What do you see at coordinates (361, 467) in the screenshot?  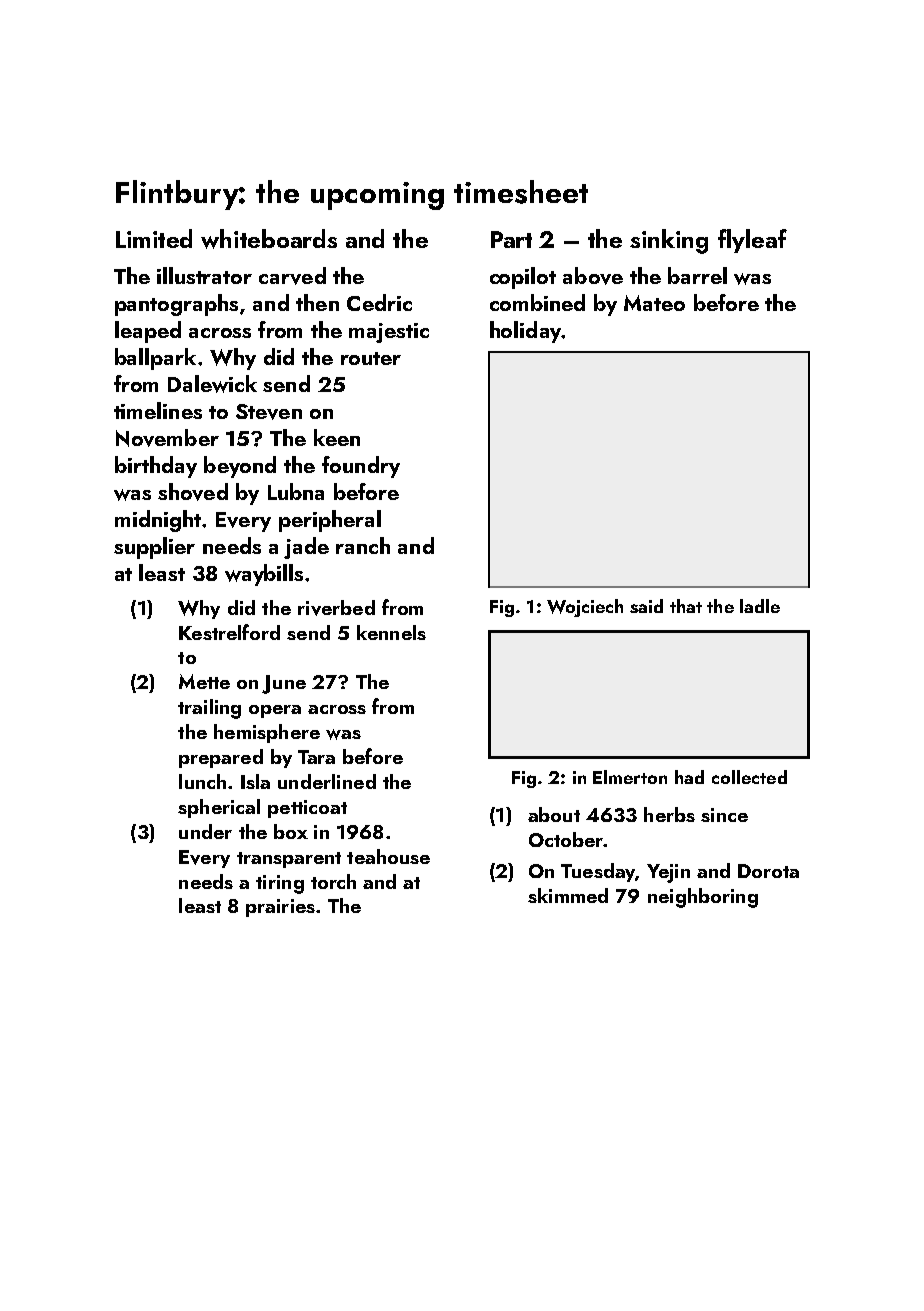 I see `foundry` at bounding box center [361, 467].
